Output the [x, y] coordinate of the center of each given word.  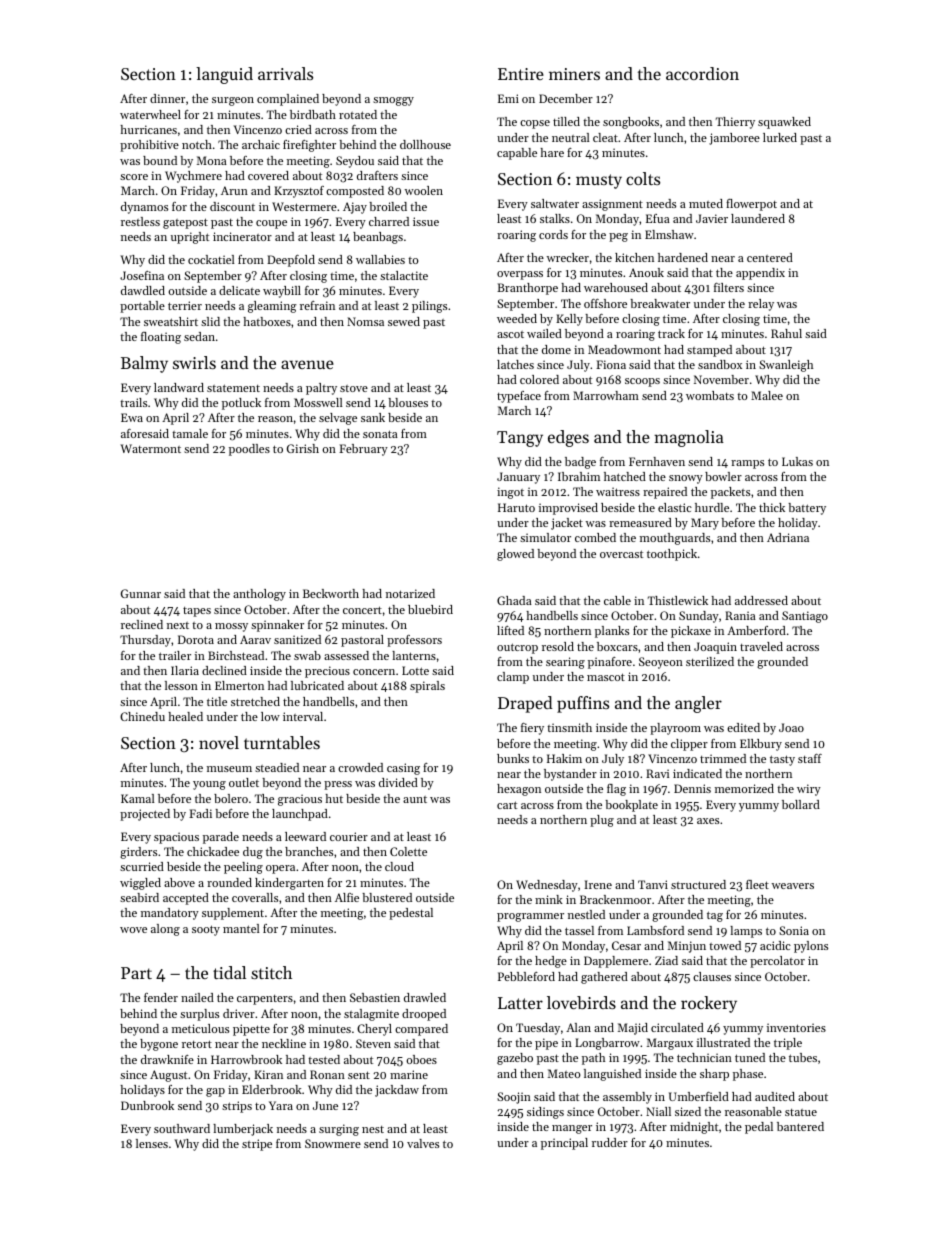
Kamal [138, 798]
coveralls [255, 897]
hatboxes [267, 321]
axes [708, 821]
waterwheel [150, 114]
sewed [404, 321]
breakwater [660, 303]
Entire [521, 74]
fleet [757, 884]
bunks [513, 758]
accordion [702, 73]
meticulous [200, 1028]
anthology [259, 595]
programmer [530, 917]
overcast [621, 554]
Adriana [788, 537]
